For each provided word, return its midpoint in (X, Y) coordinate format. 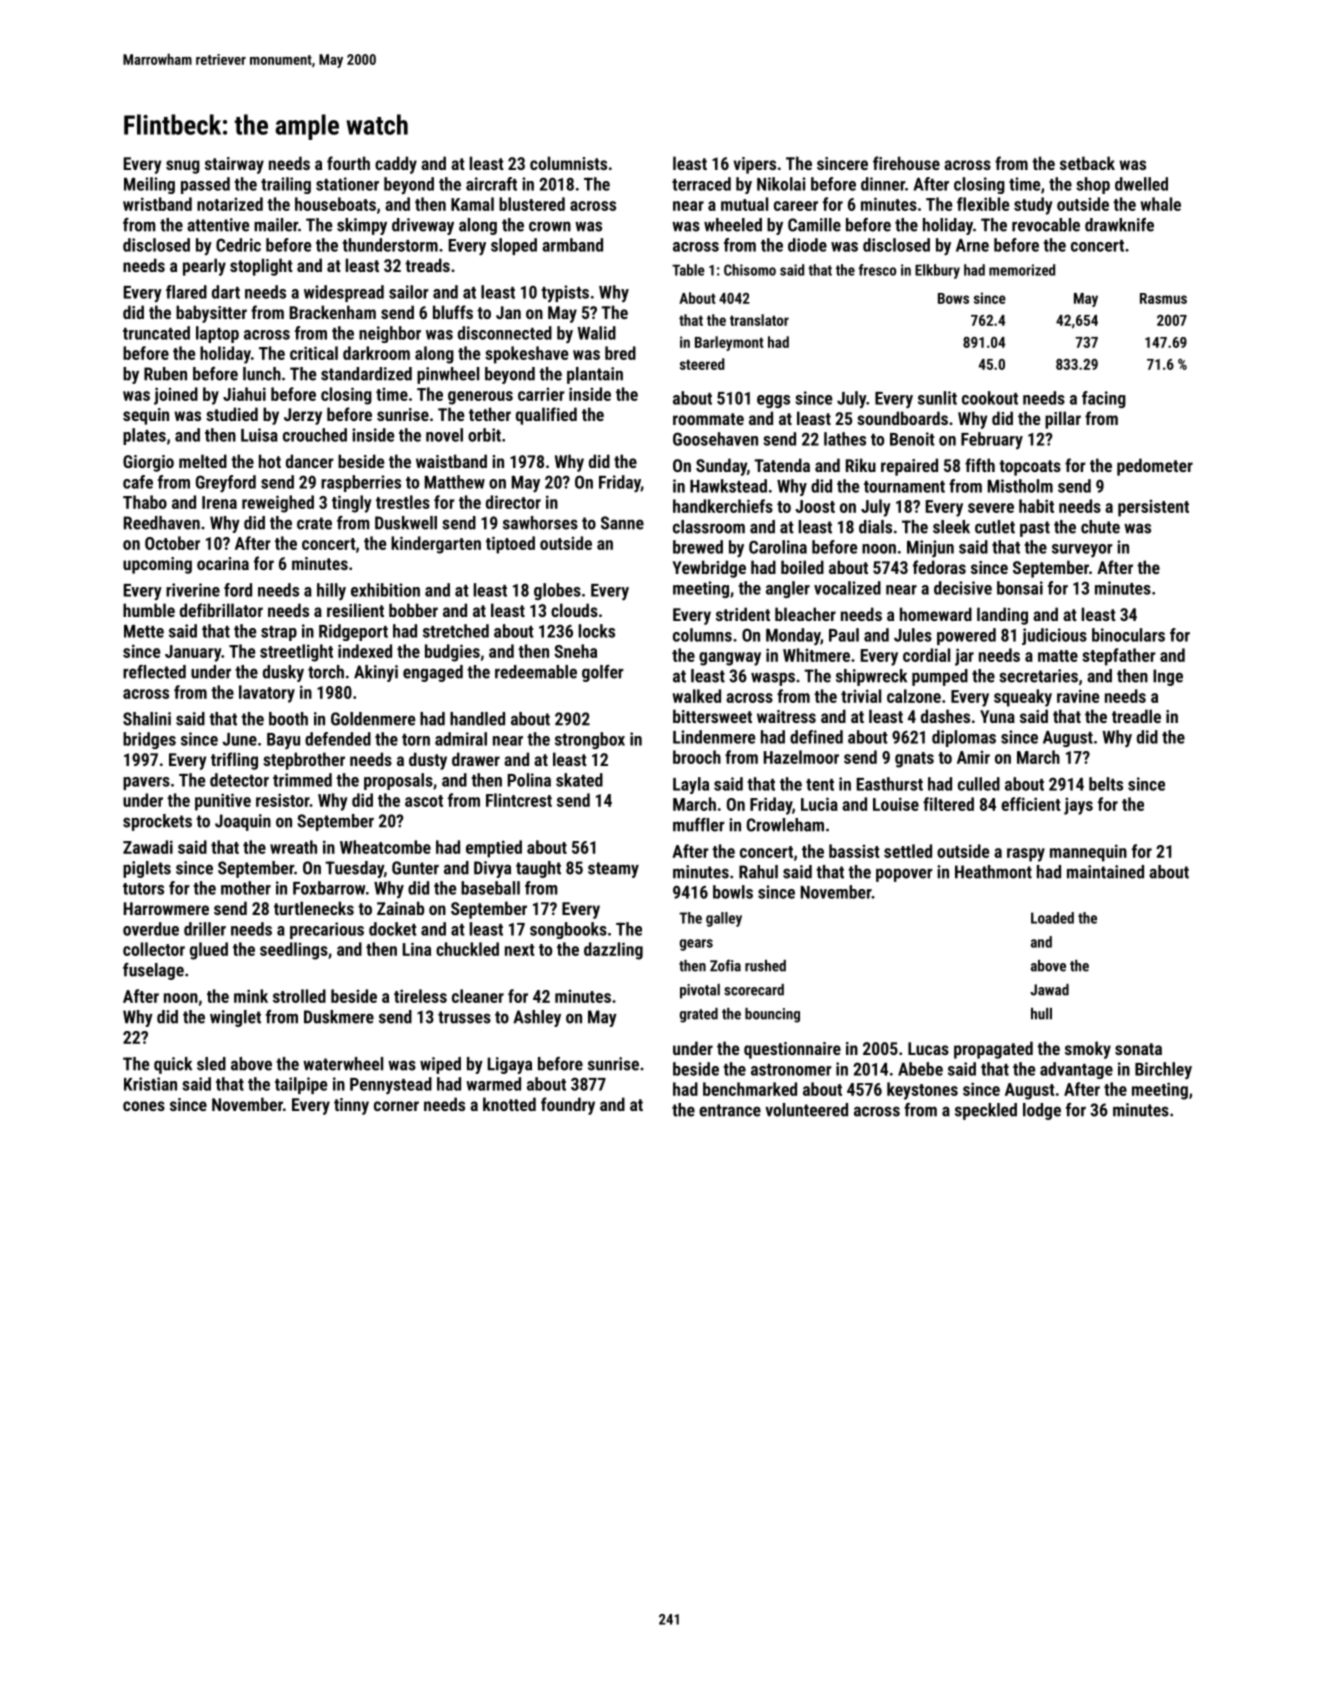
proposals (398, 781)
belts (1106, 784)
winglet (235, 1018)
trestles (403, 502)
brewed (698, 547)
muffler (699, 825)
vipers (754, 165)
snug (183, 167)
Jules (913, 635)
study (1033, 206)
